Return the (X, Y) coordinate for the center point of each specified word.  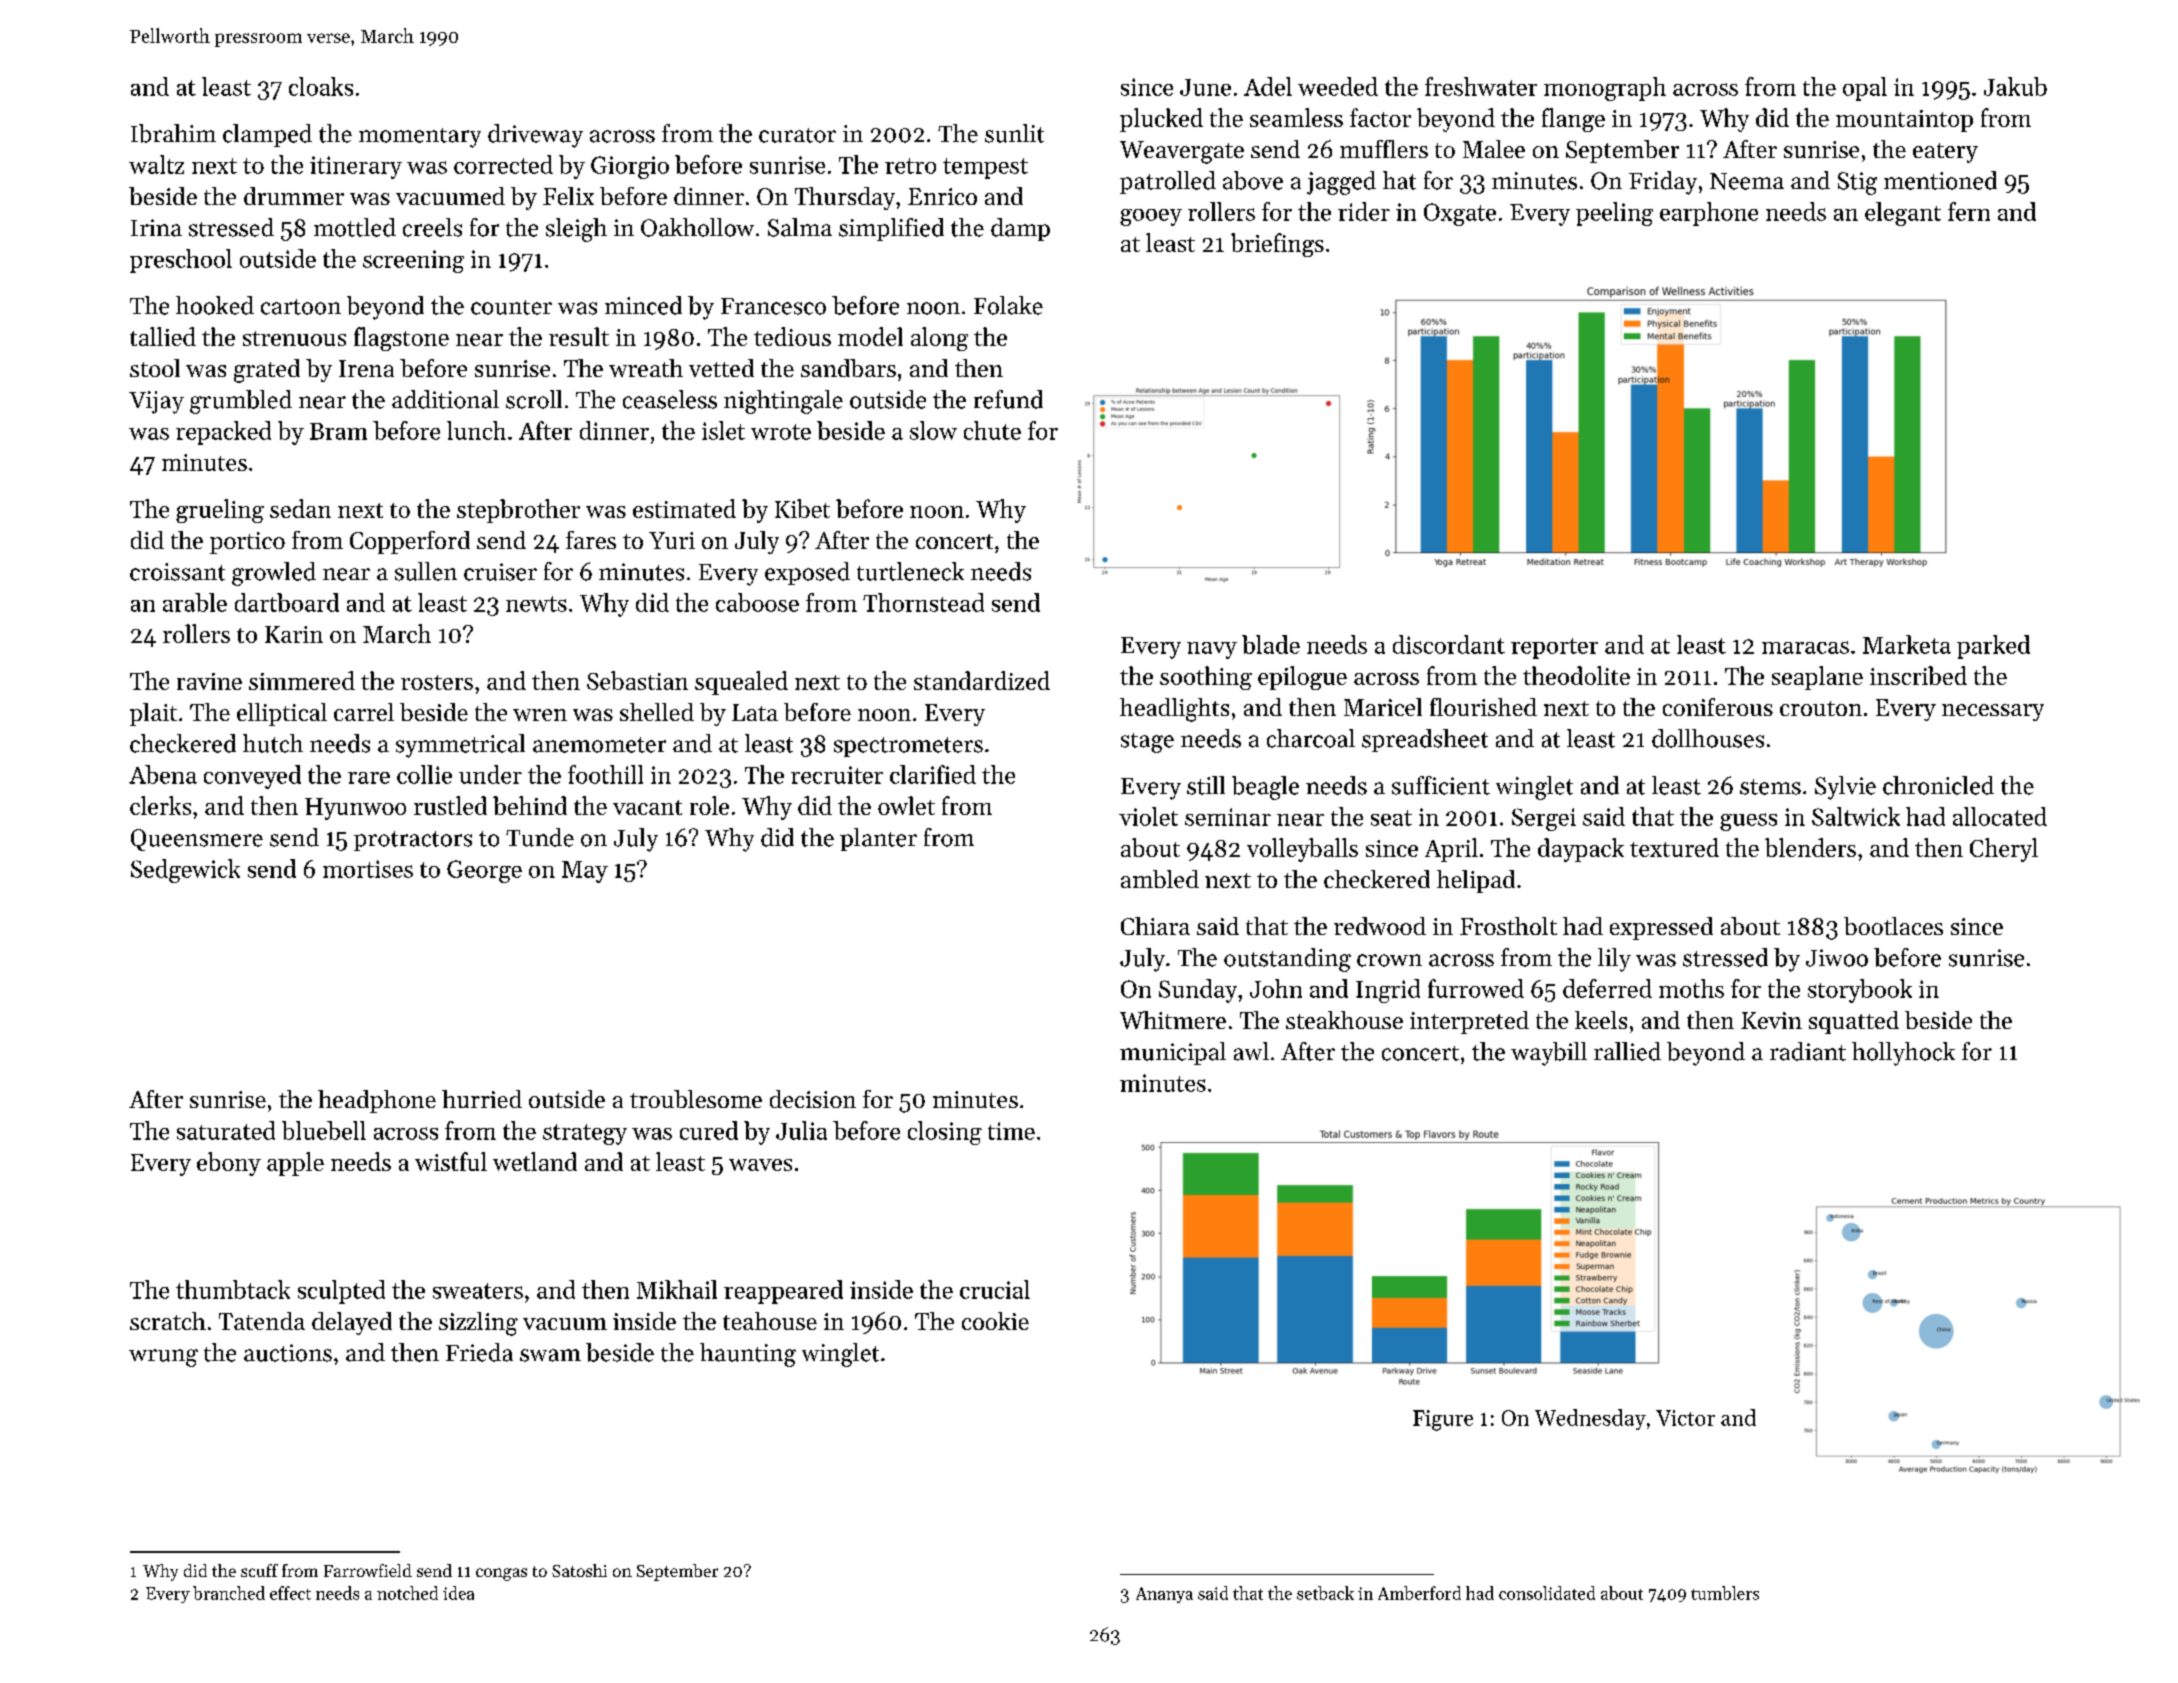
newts (536, 604)
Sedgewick (185, 871)
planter (878, 839)
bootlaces (1893, 926)
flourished (1483, 707)
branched (229, 1593)
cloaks (321, 86)
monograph (1605, 89)
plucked (1161, 120)
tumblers (1725, 1593)
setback (1325, 1593)
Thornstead (923, 602)
